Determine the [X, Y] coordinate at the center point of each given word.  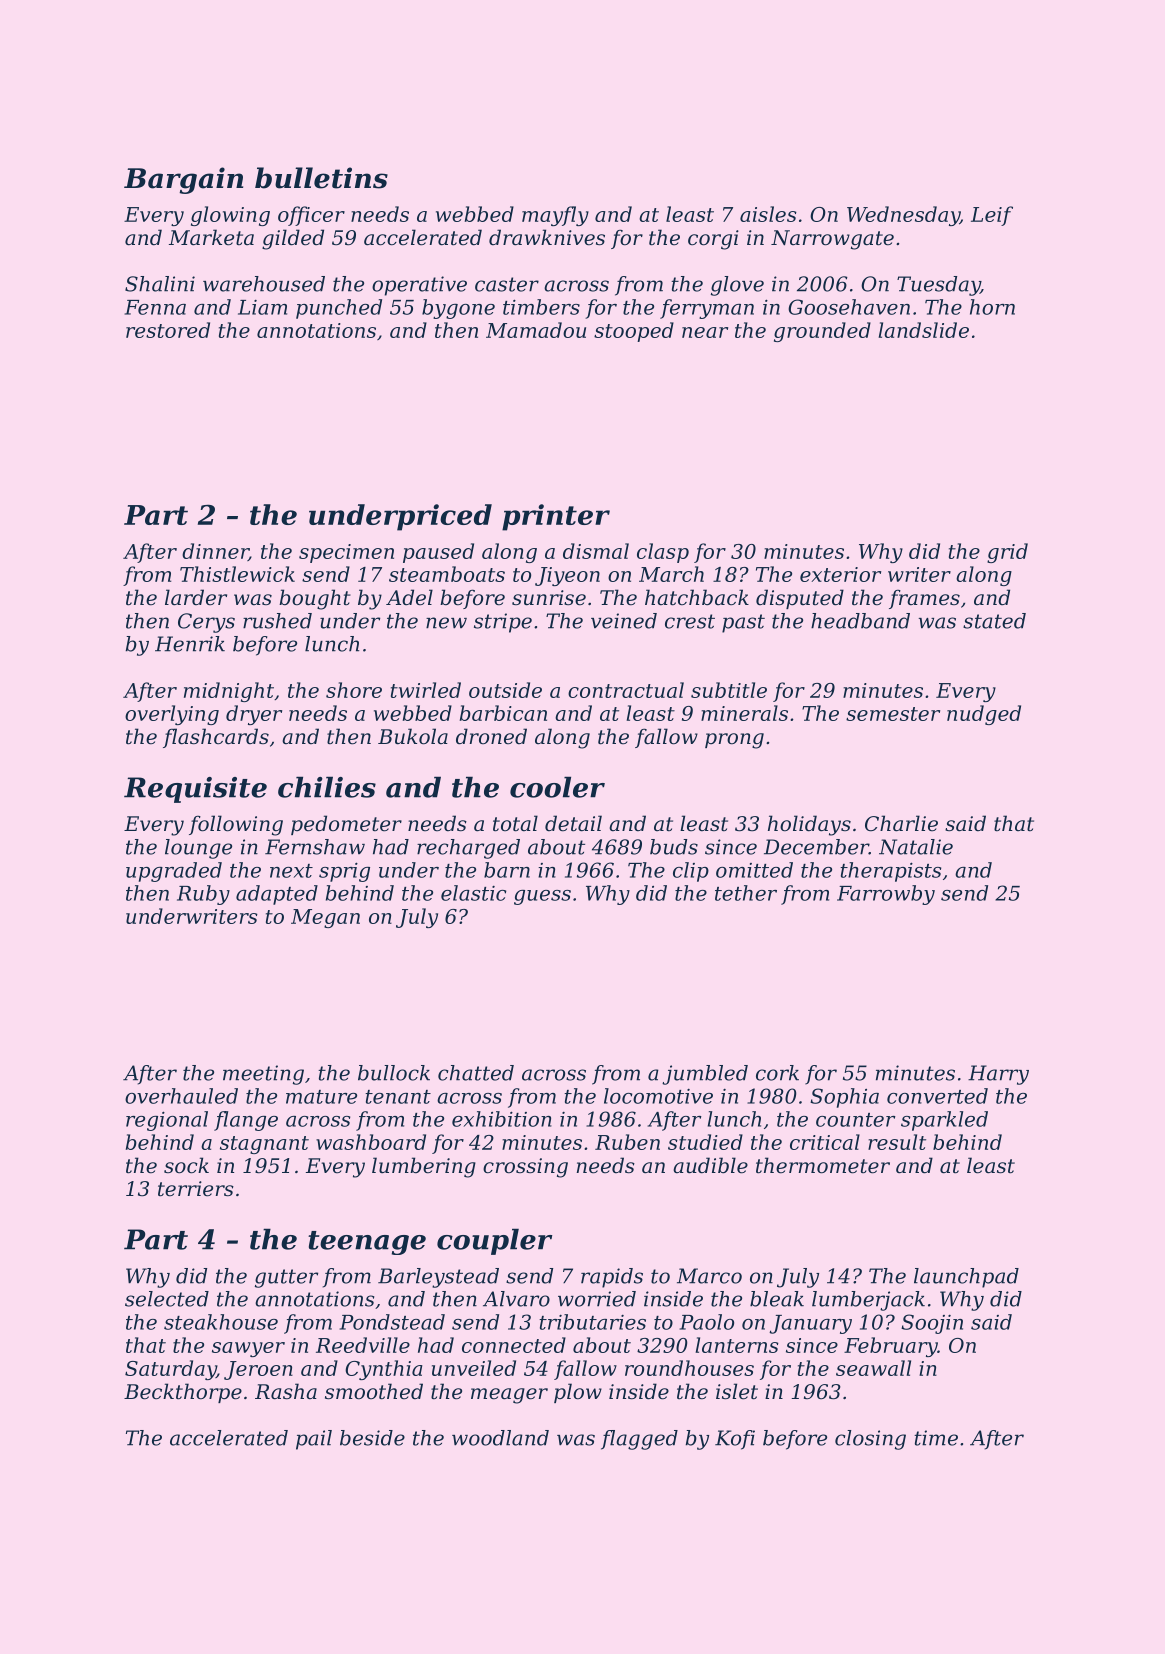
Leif [992, 216]
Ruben [627, 1142]
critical [825, 1142]
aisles [768, 214]
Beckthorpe [183, 1393]
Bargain [183, 180]
